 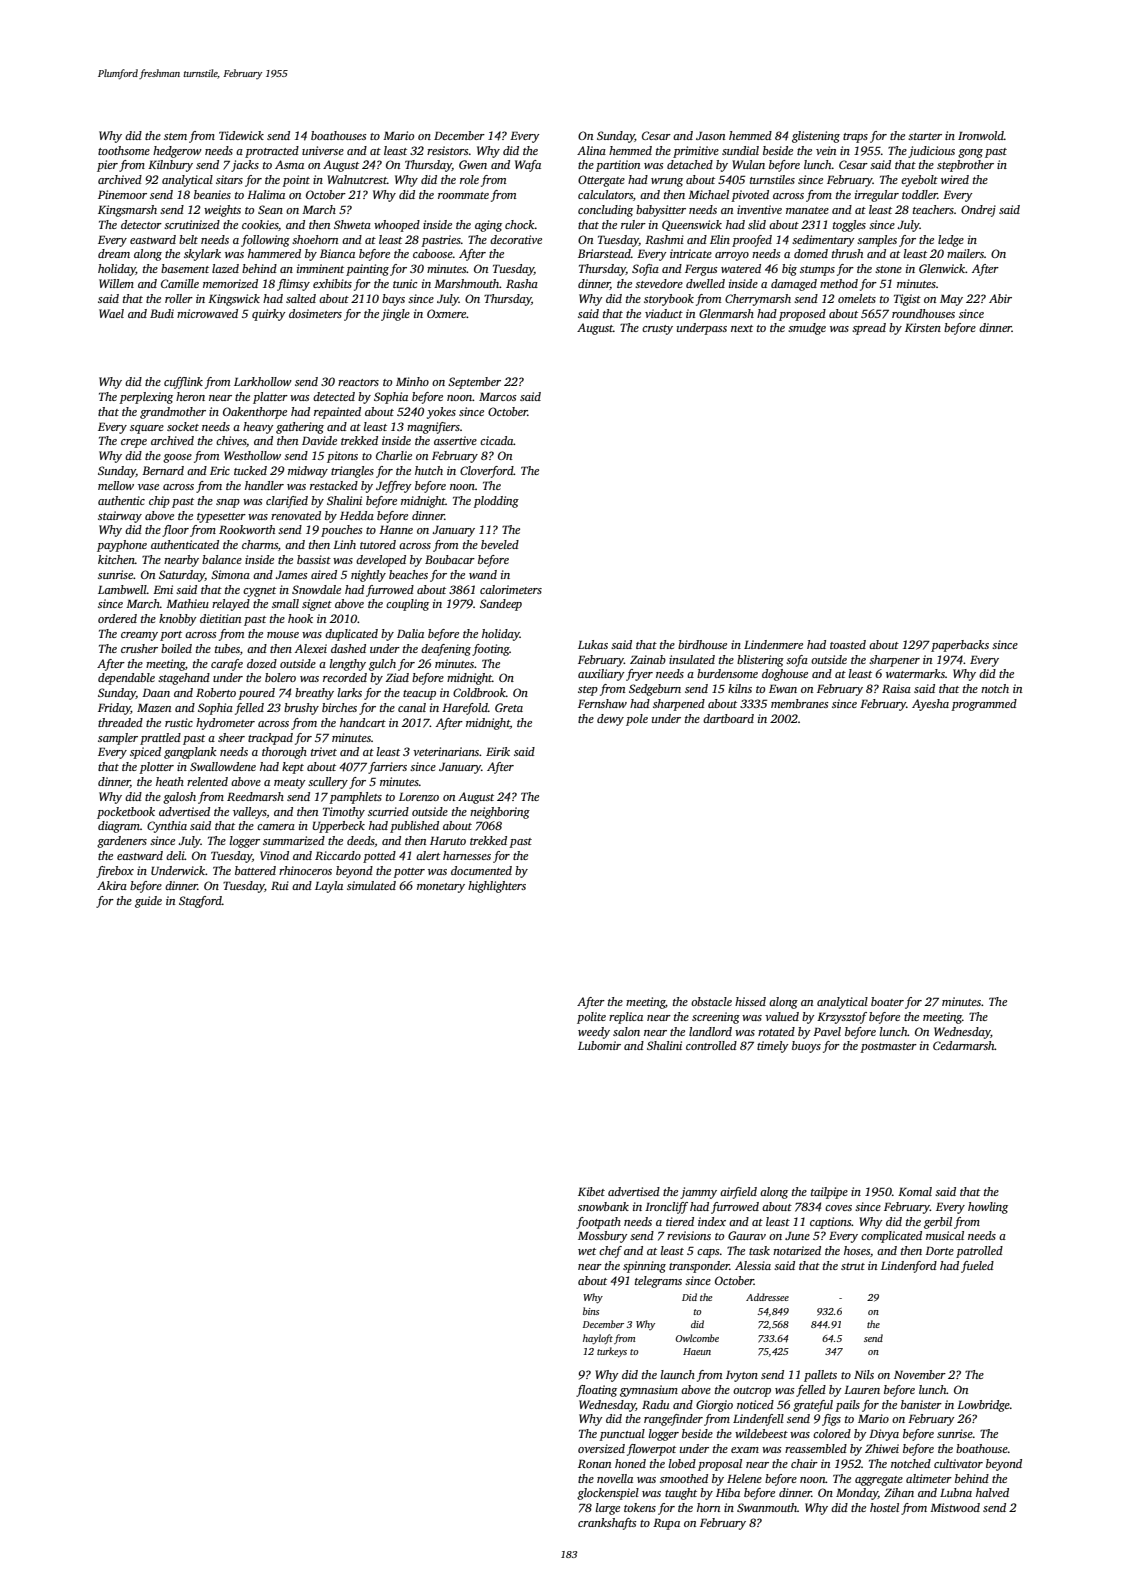 I want to click on replica, so click(x=626, y=1018).
